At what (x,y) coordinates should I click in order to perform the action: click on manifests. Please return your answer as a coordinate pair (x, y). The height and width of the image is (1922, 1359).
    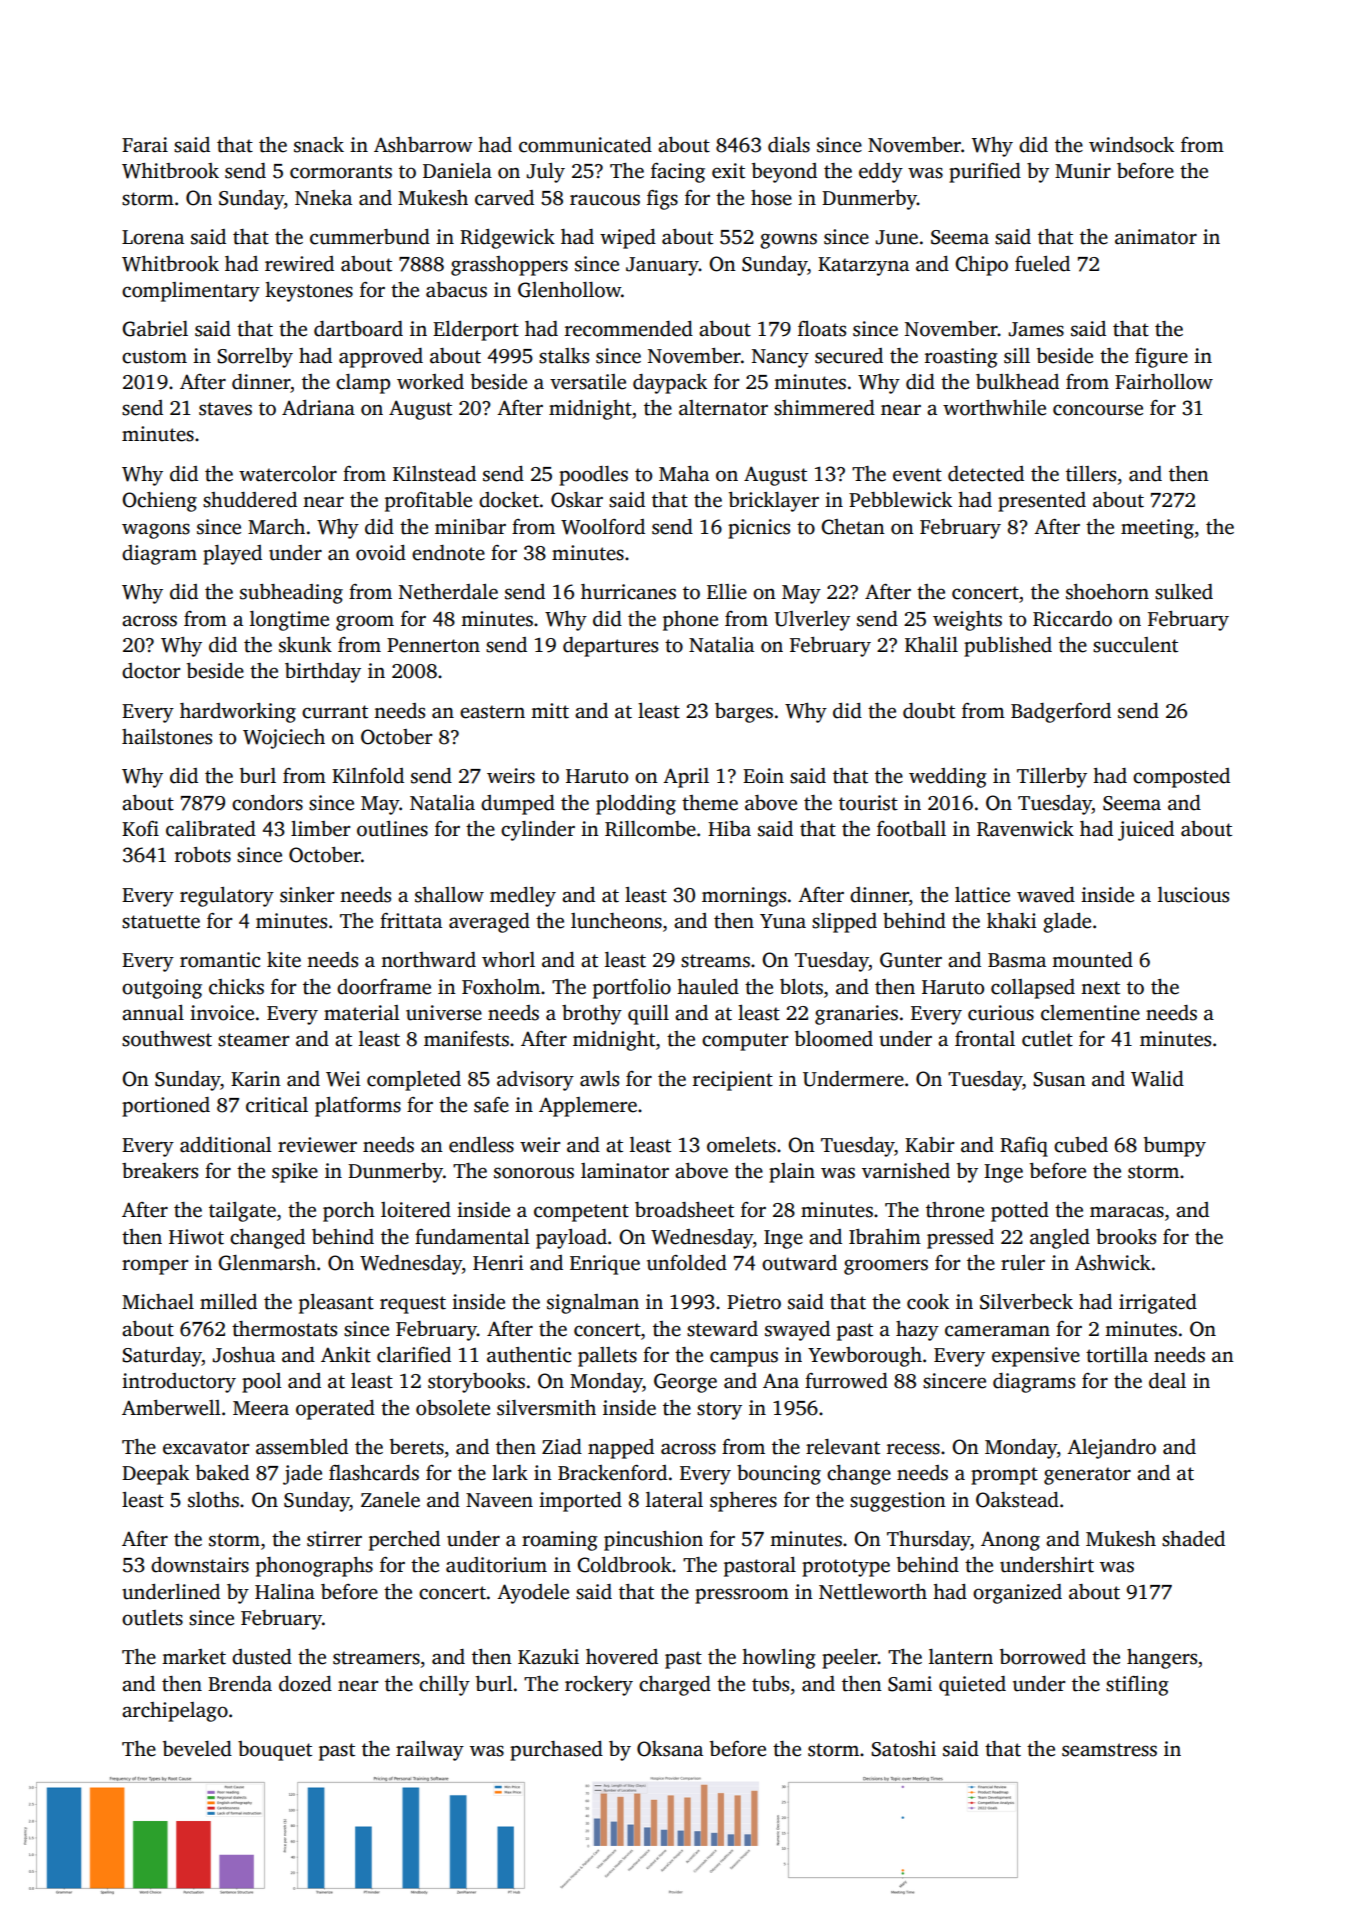
    Looking at the image, I should click on (466, 1039).
